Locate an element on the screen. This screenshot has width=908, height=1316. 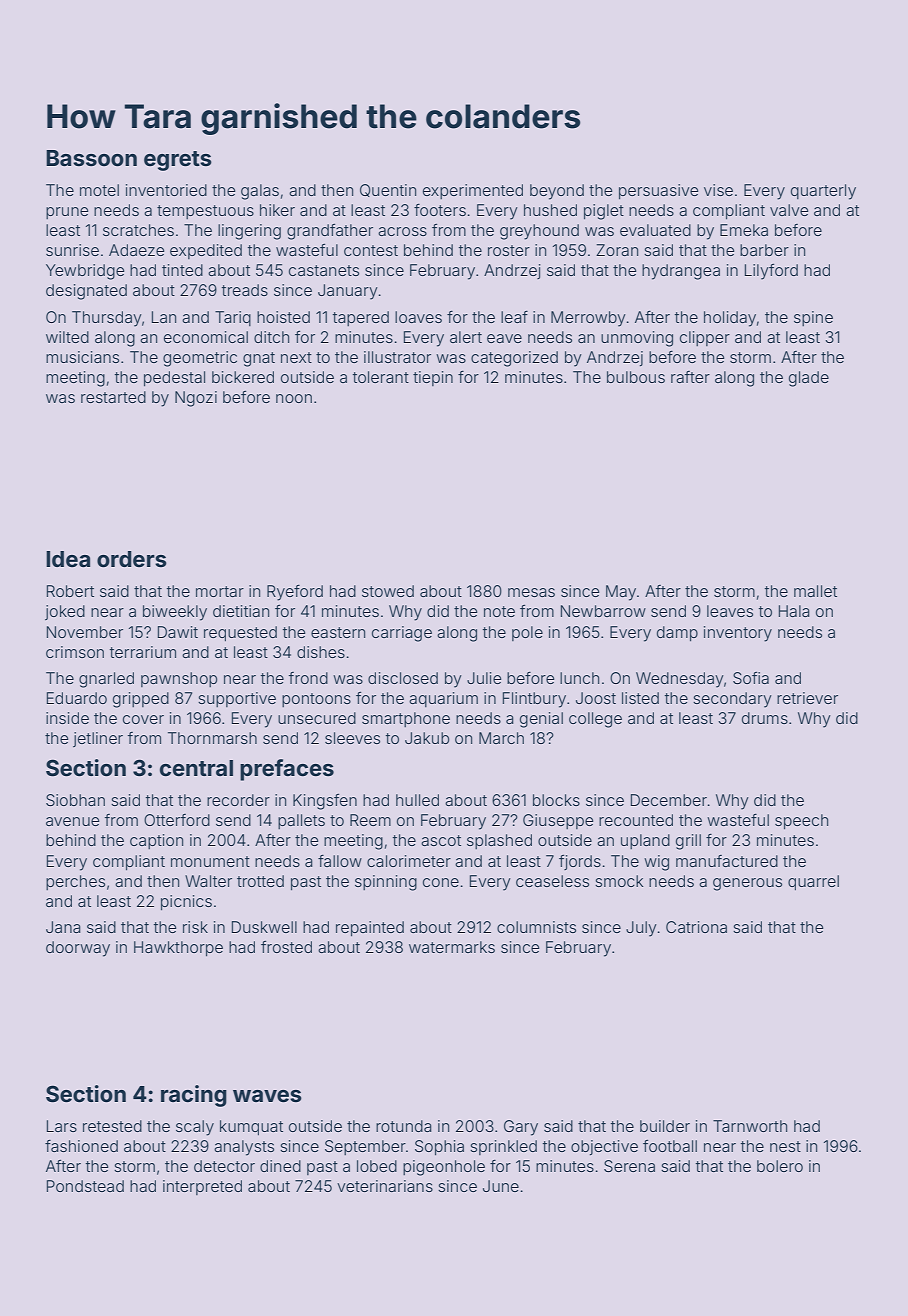
June is located at coordinates (501, 1186).
